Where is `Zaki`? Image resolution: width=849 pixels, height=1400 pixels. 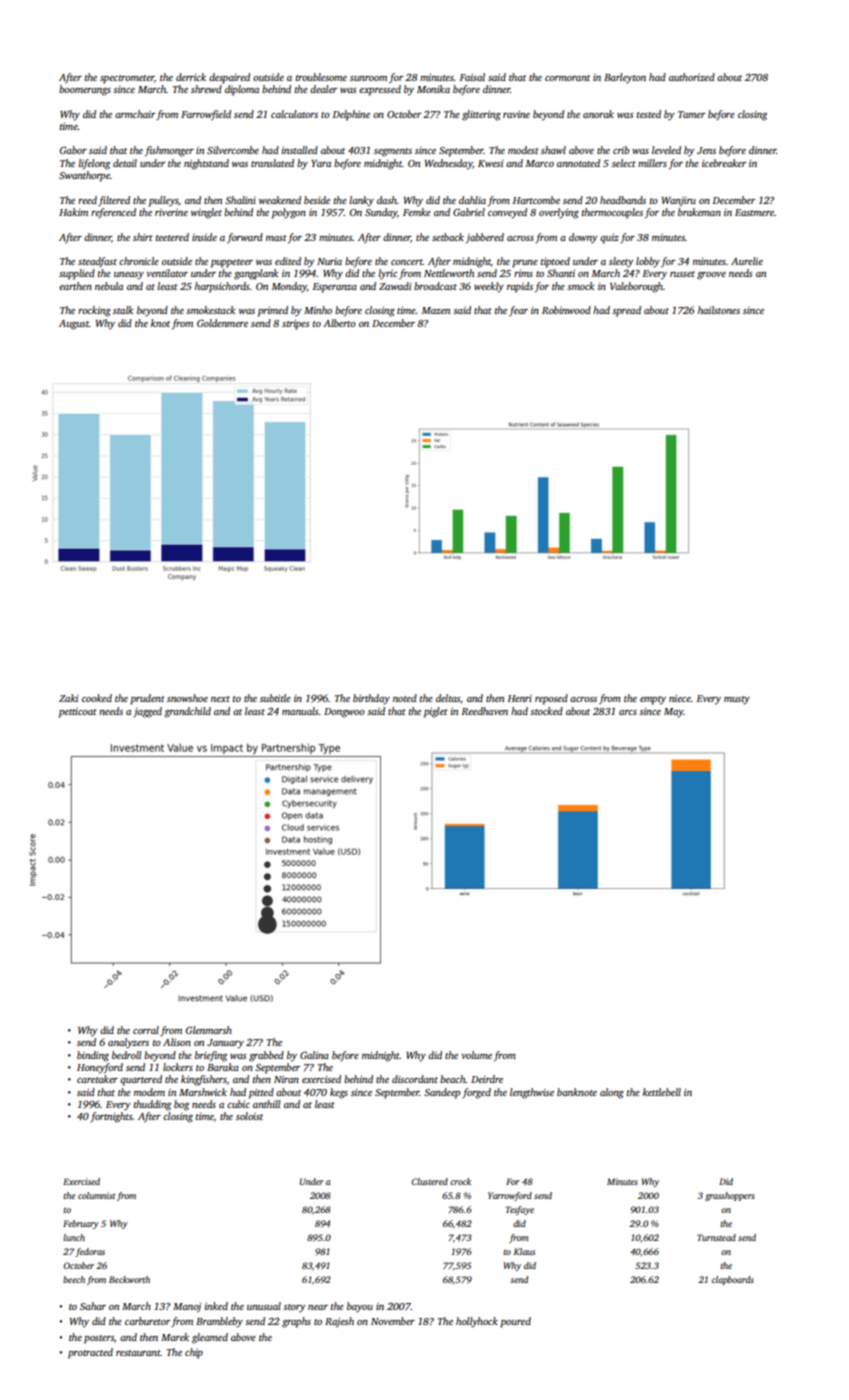
Zaki is located at coordinates (69, 698).
